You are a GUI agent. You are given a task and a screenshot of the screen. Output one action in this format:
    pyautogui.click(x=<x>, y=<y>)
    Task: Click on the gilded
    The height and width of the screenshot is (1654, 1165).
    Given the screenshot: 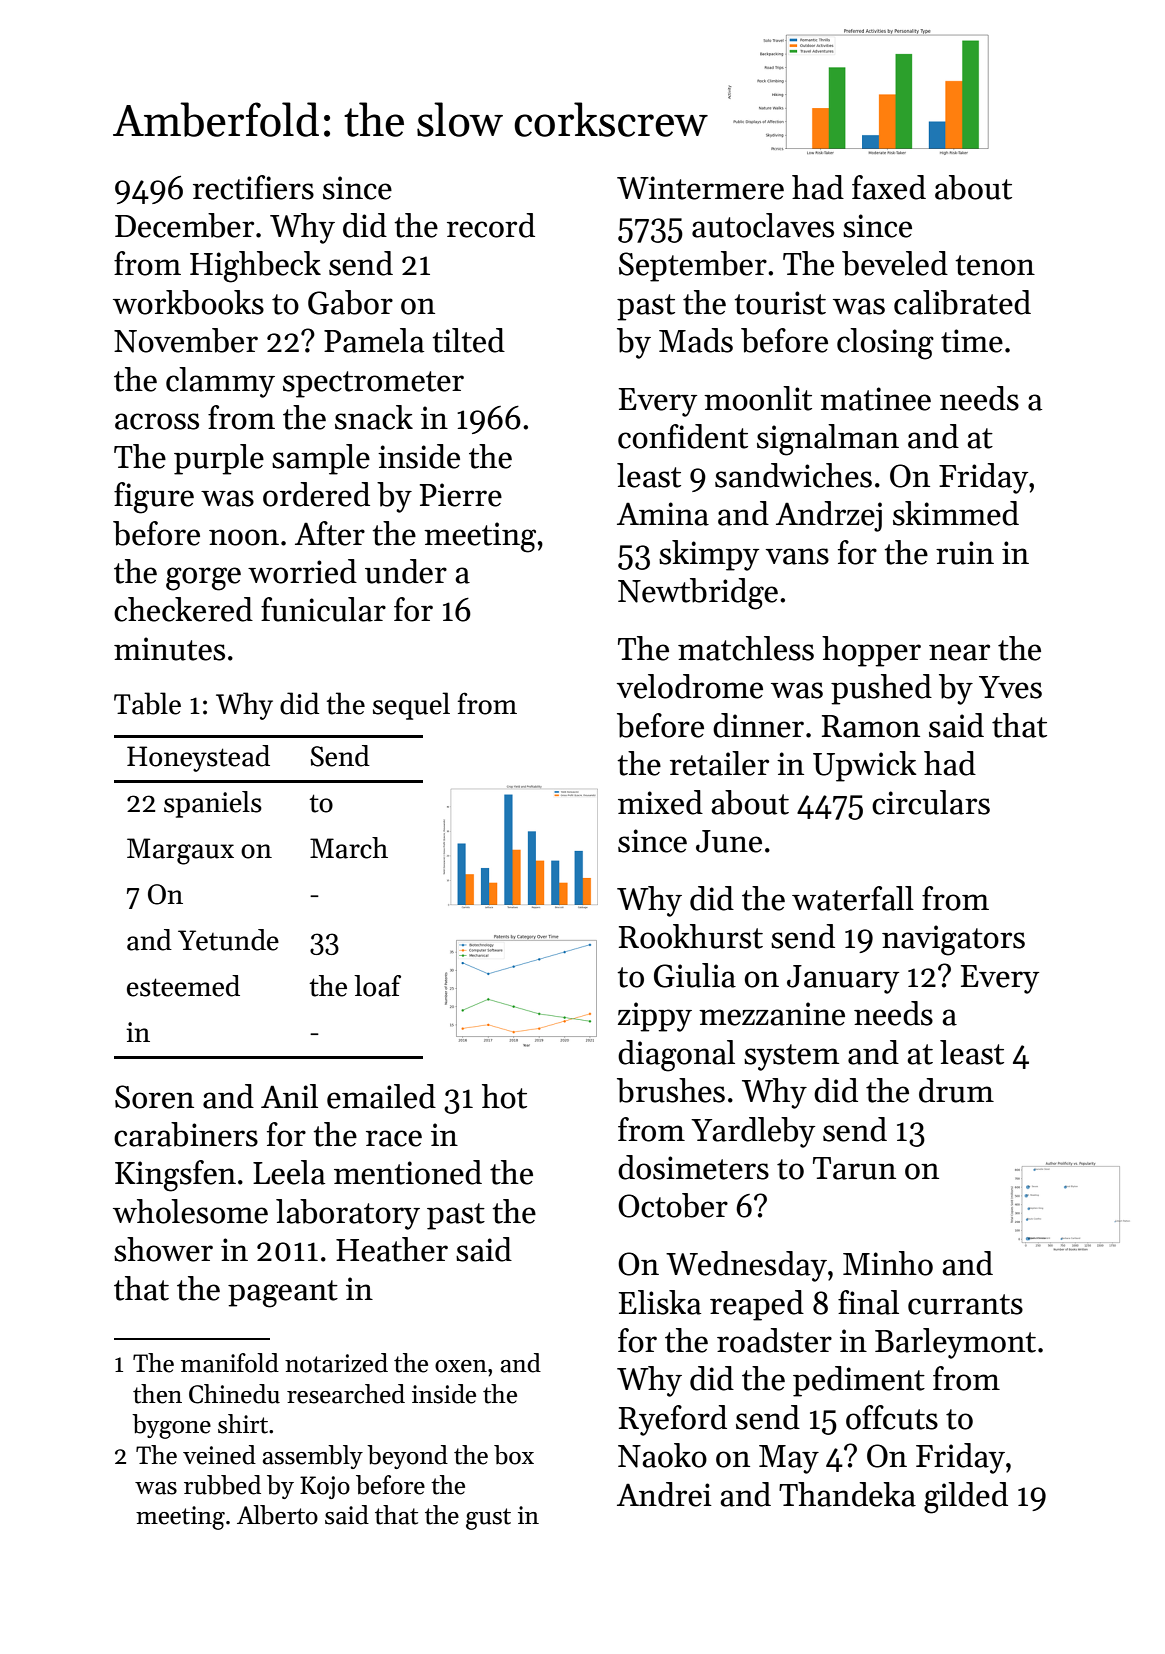 What is the action you would take?
    pyautogui.click(x=966, y=1498)
